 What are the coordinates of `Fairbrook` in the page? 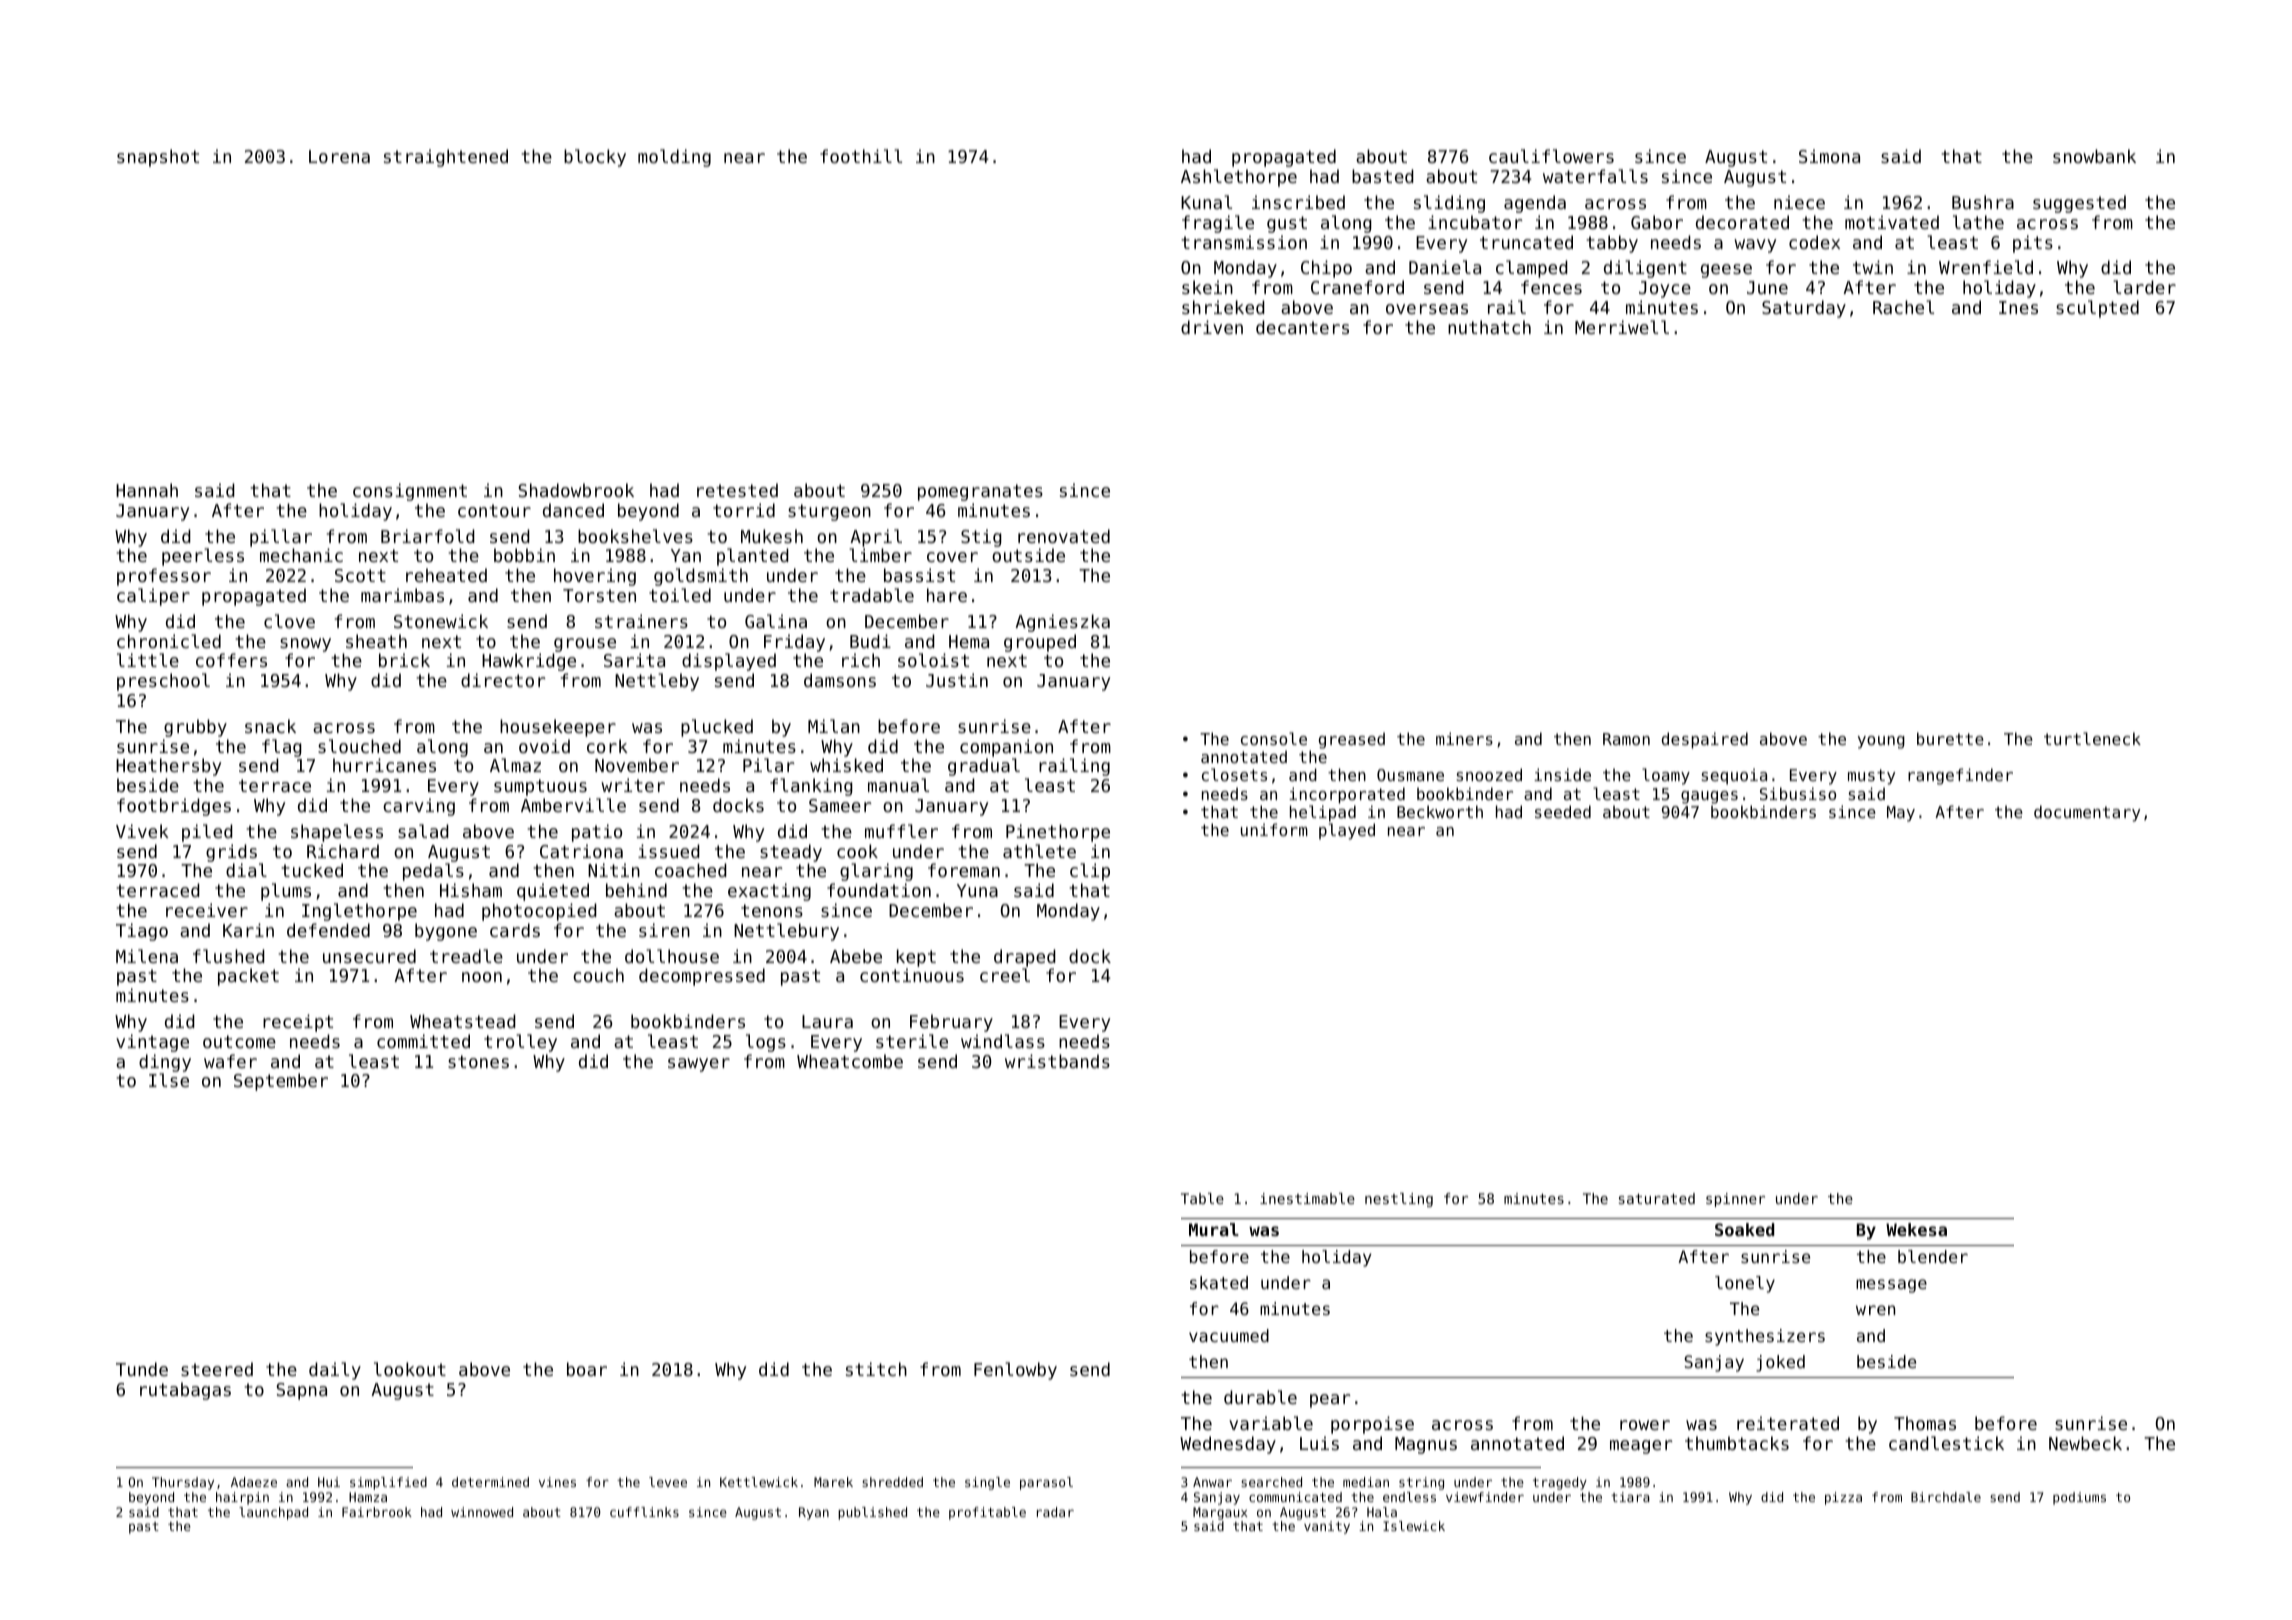 It's located at (377, 1512).
